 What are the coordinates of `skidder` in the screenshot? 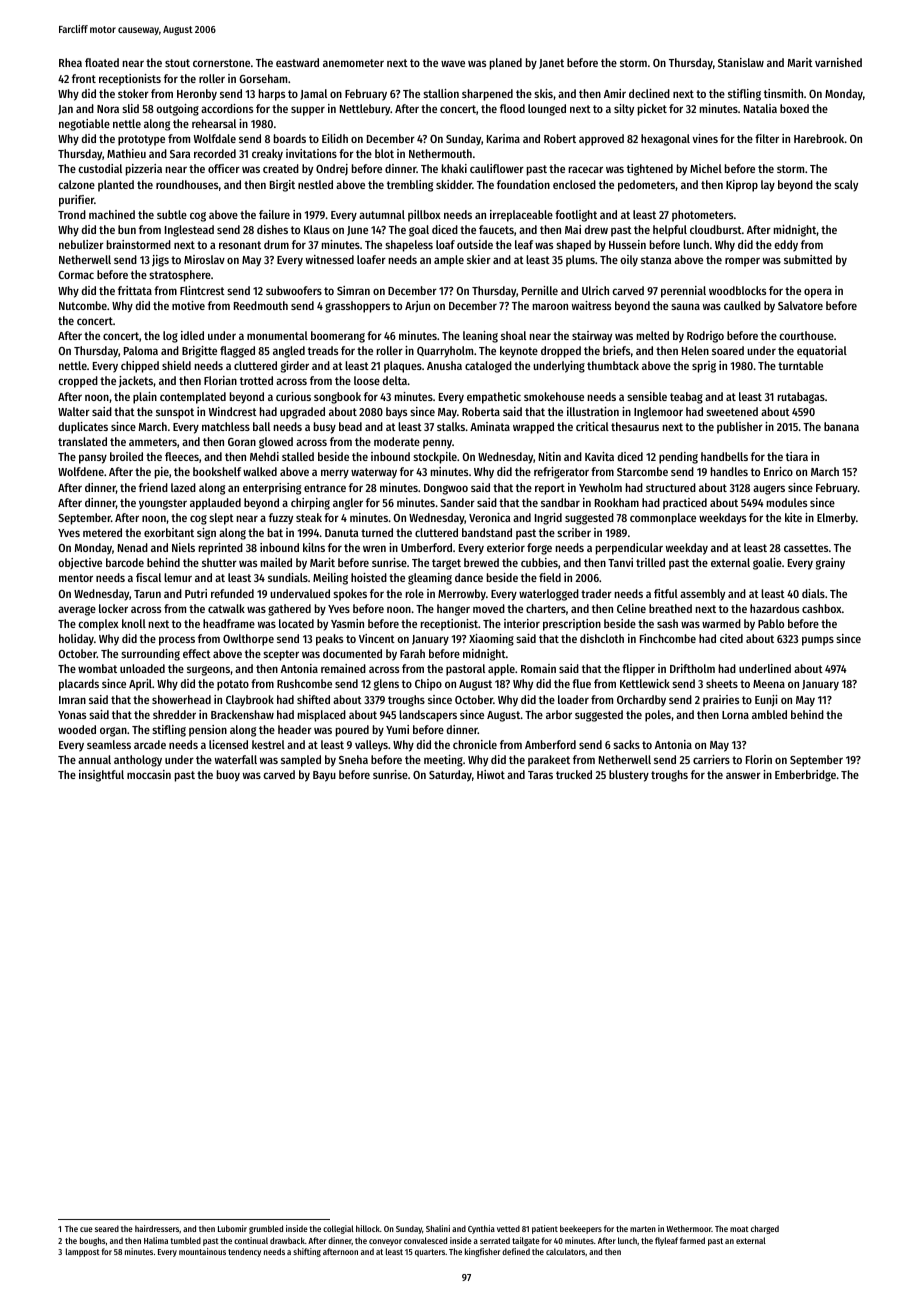 It's located at (454, 184).
